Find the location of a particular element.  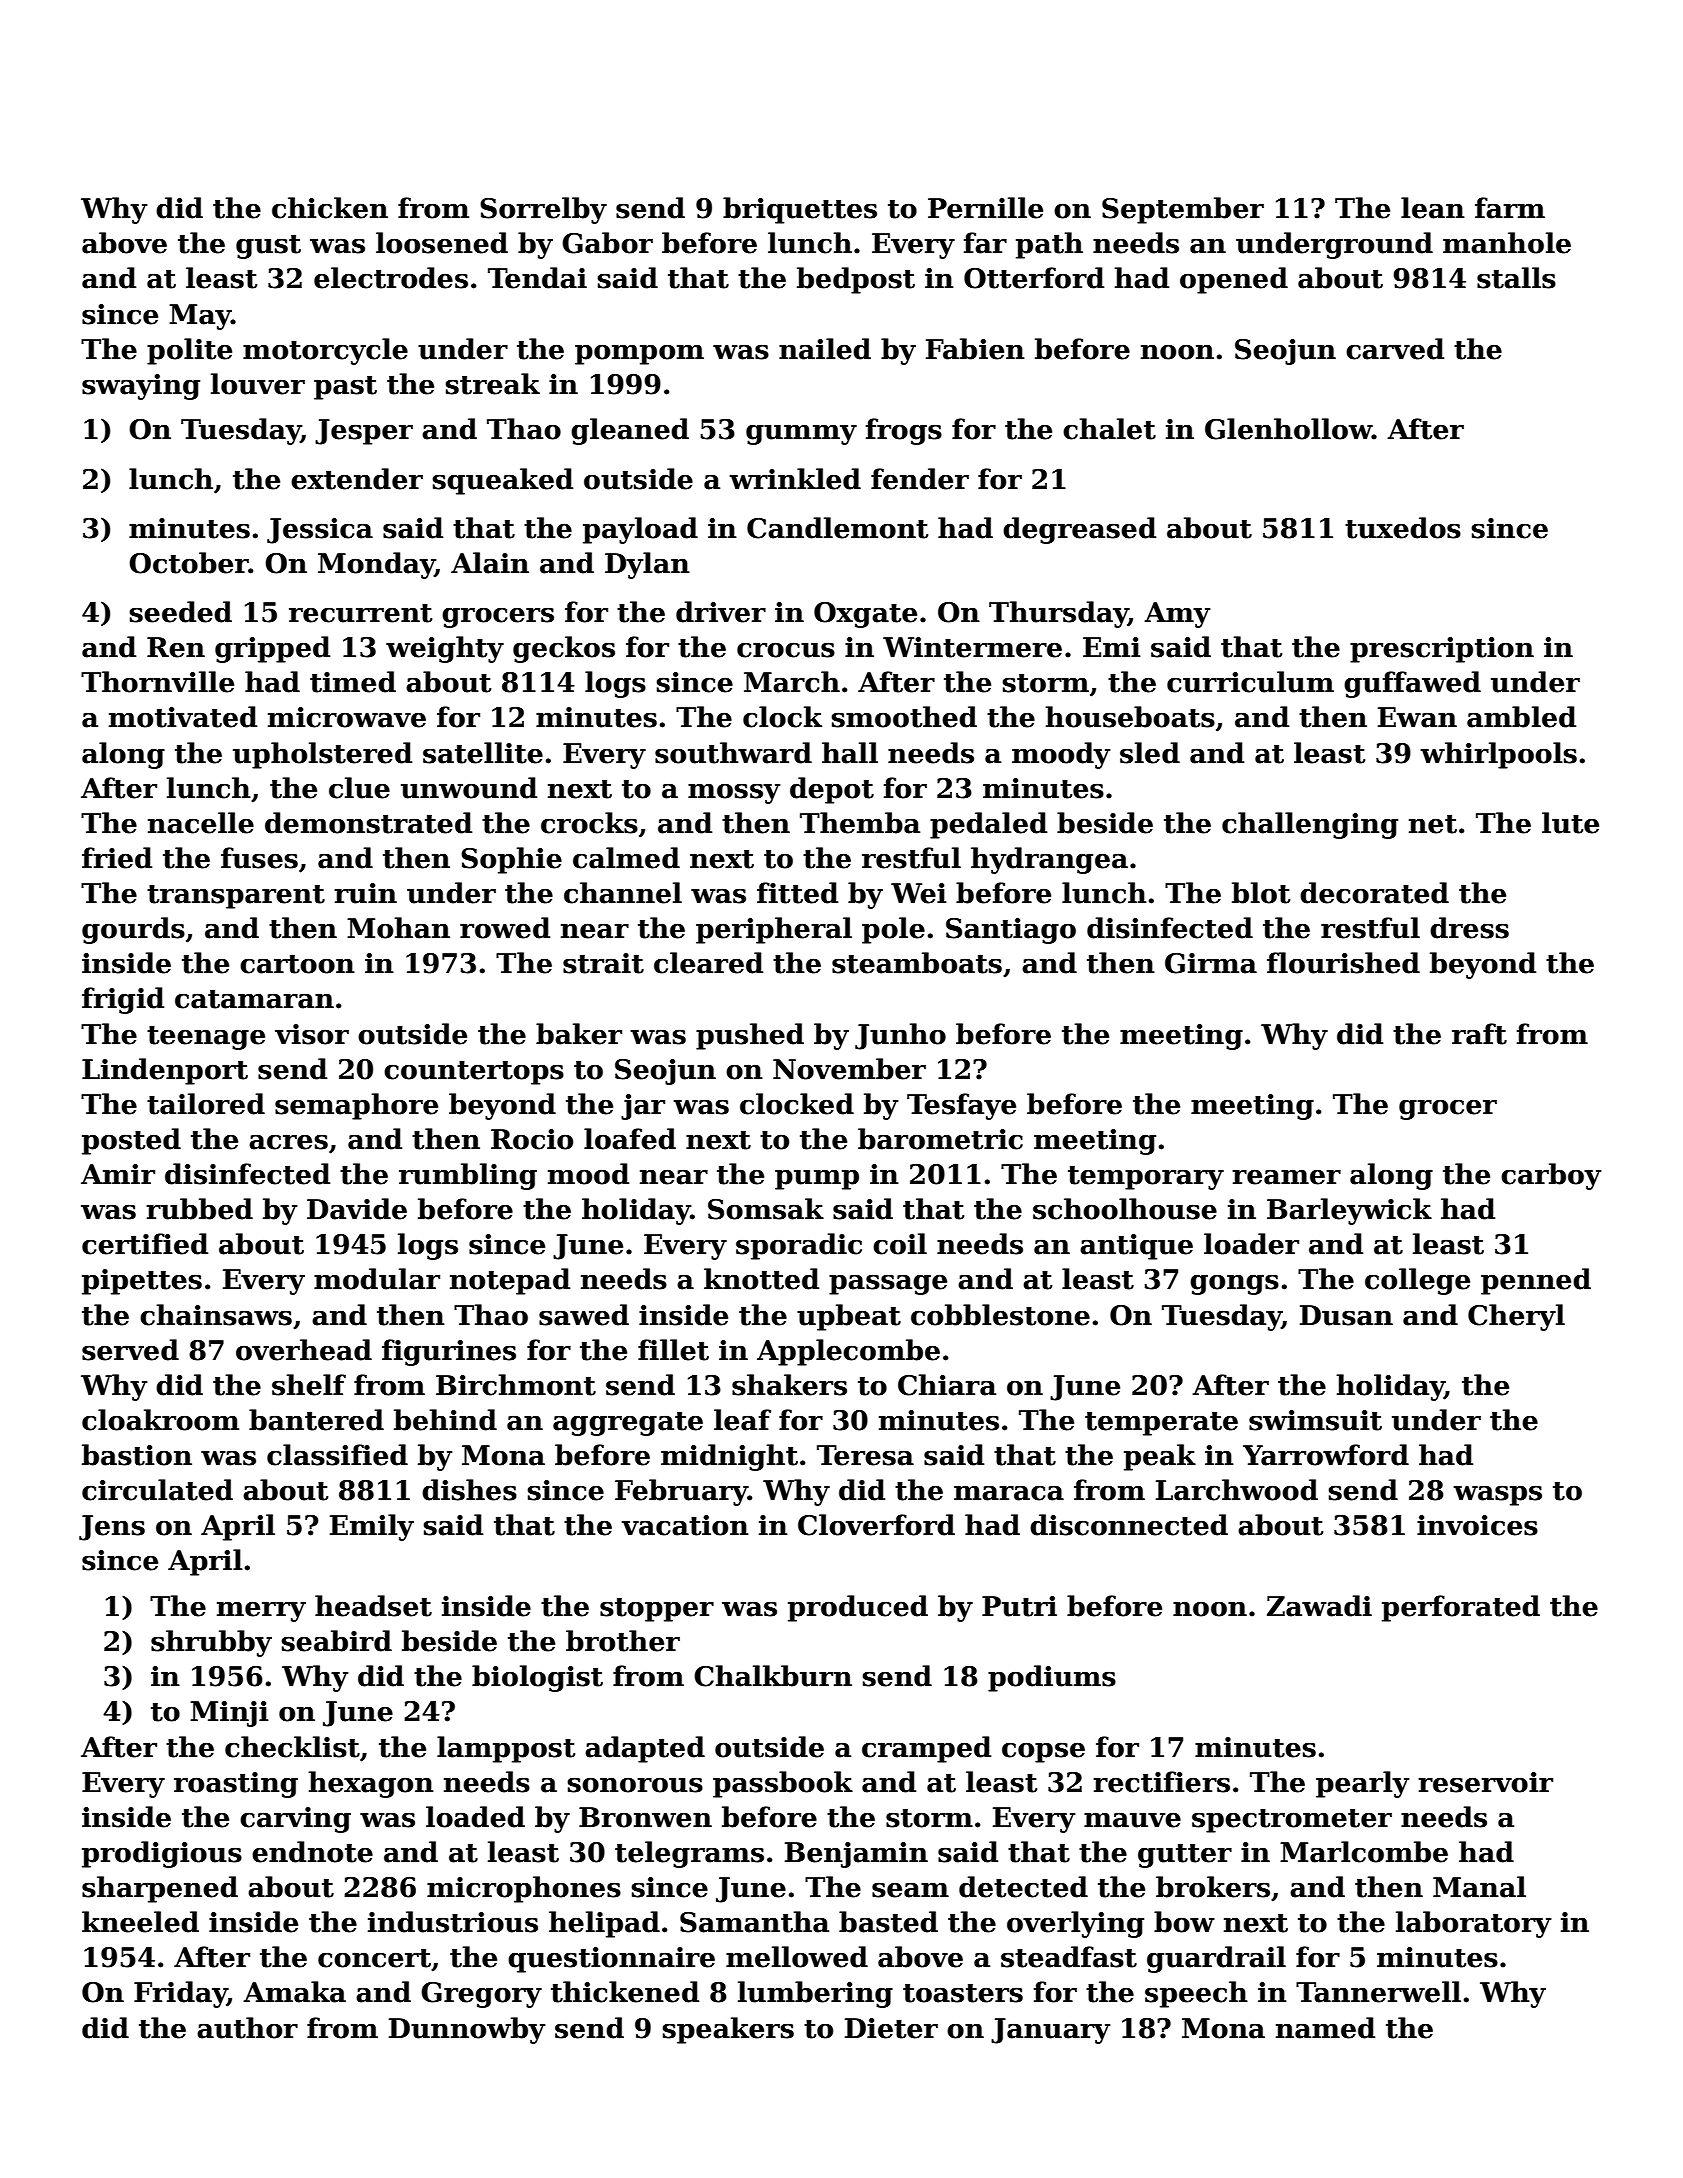

Junho is located at coordinates (900, 1036).
